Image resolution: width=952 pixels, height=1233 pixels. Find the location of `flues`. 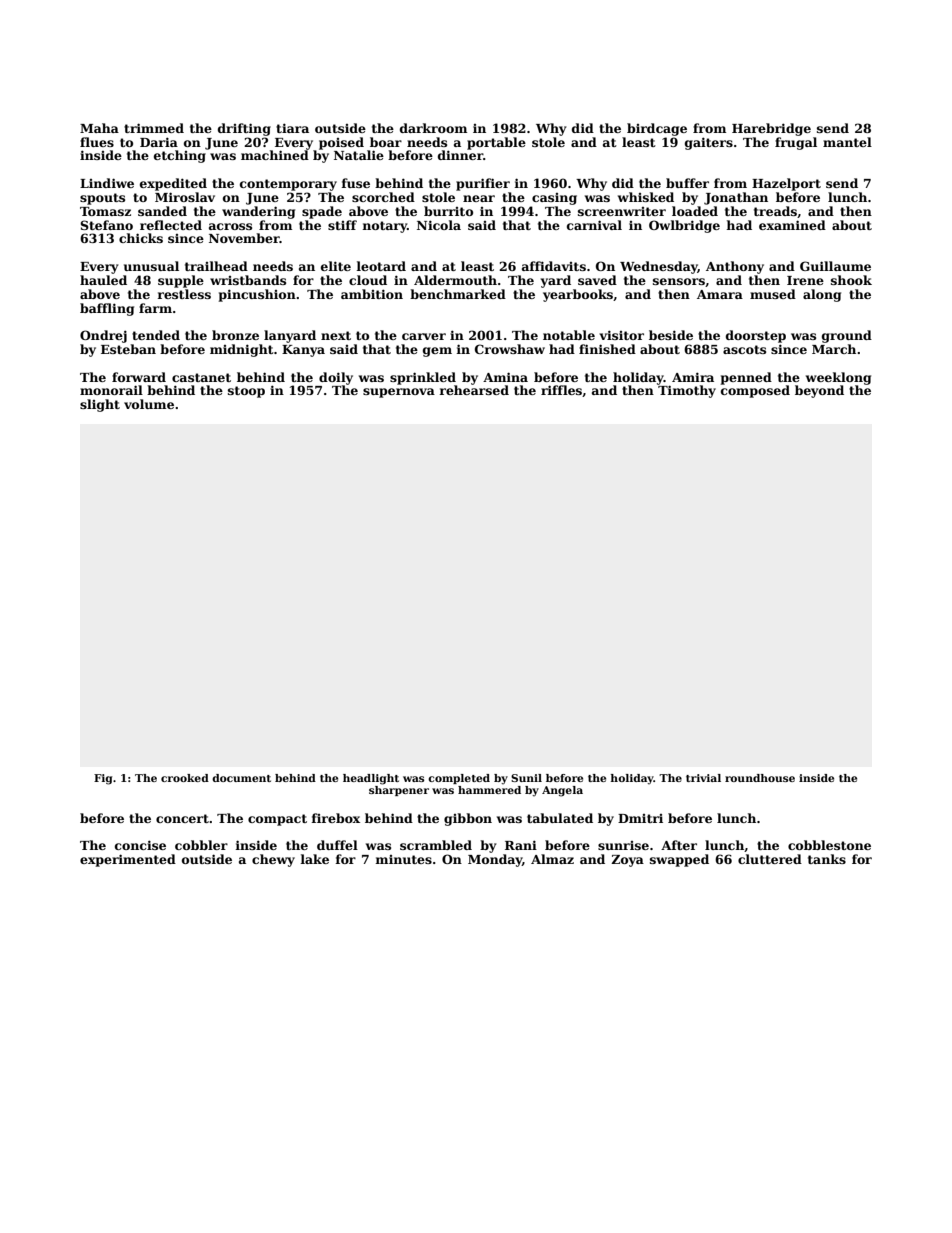

flues is located at coordinates (97, 142).
